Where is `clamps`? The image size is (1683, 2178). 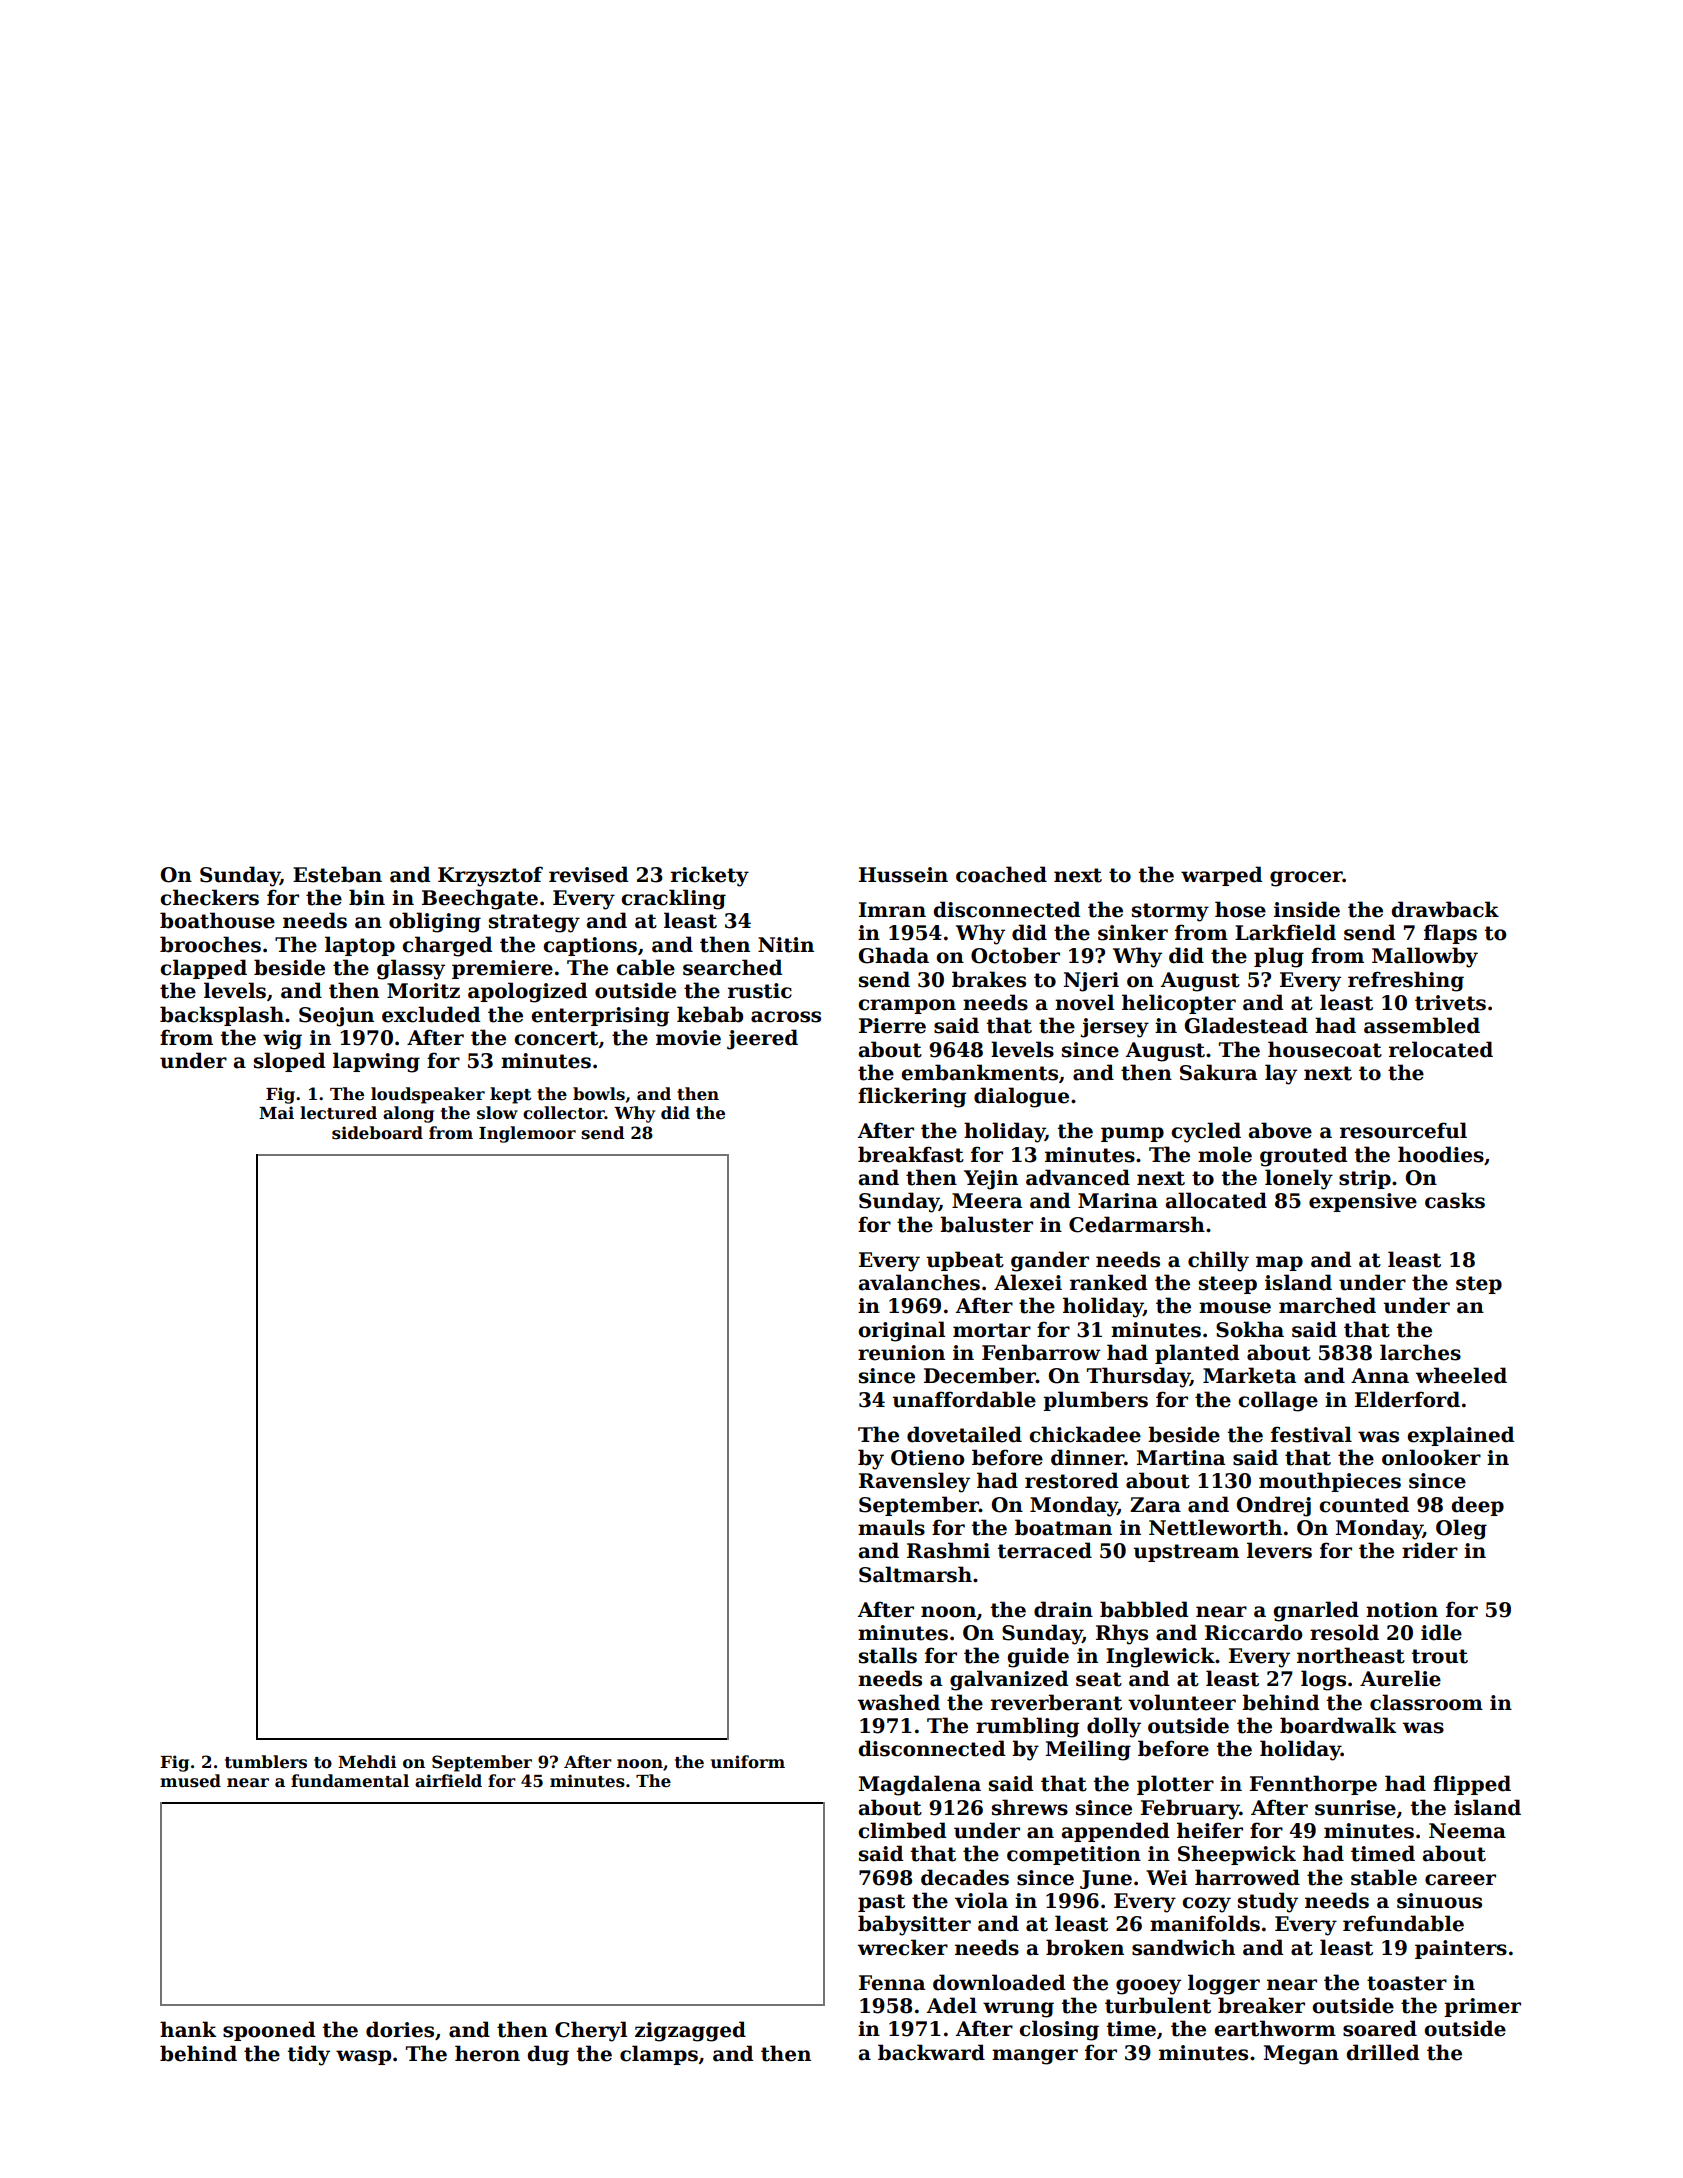
clamps is located at coordinates (659, 2055).
